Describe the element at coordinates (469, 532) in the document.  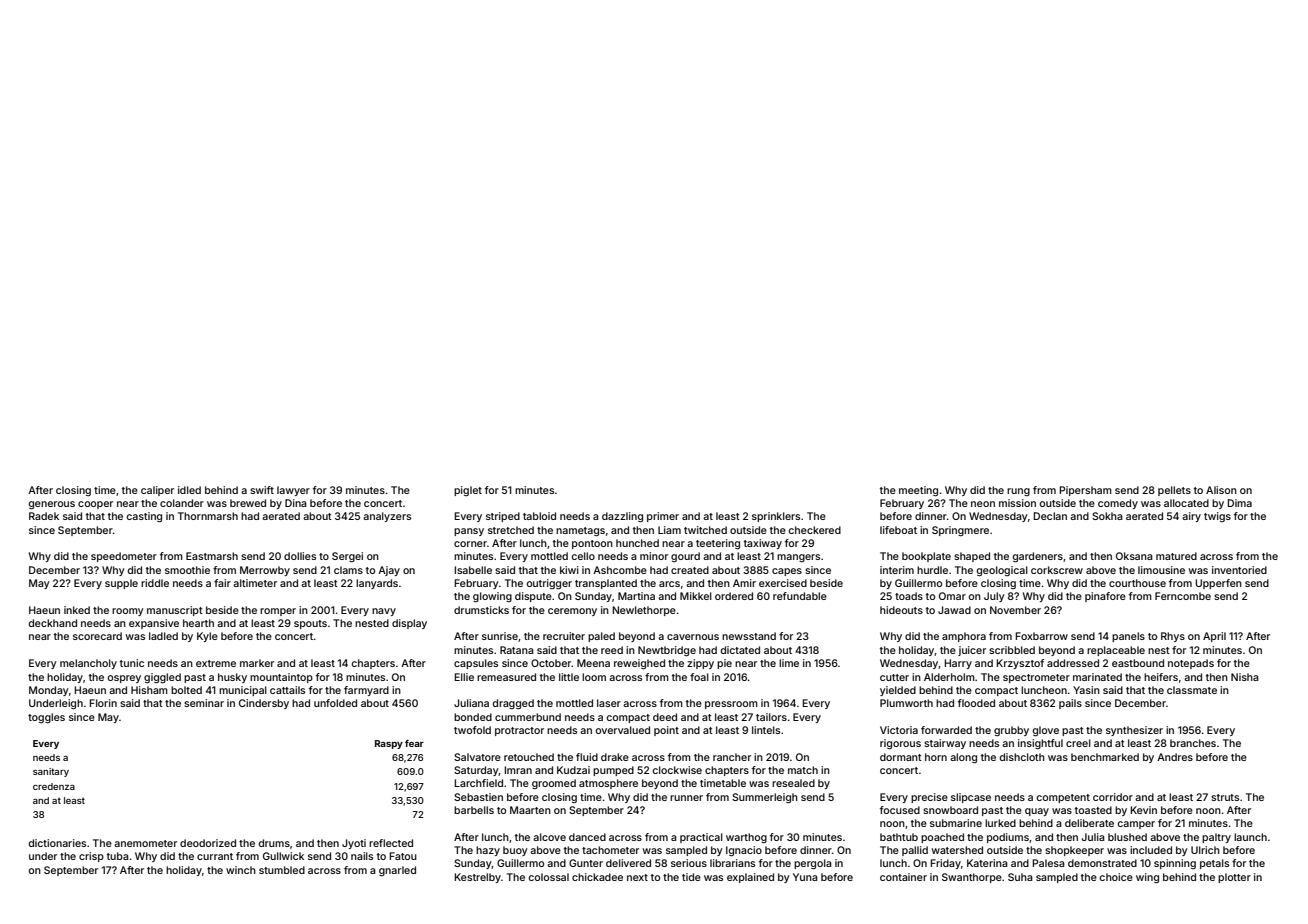
I see `pansy` at that location.
